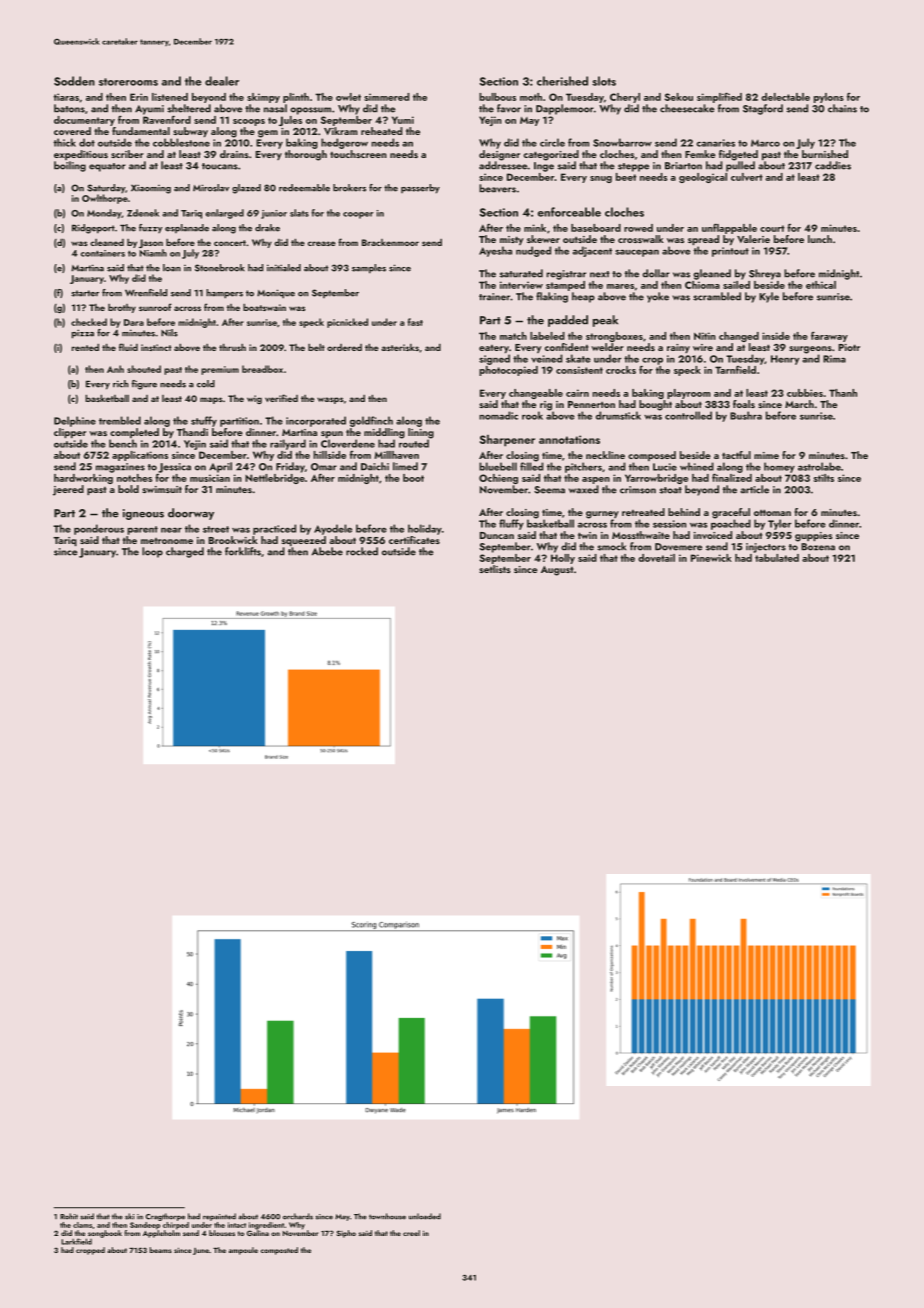 The height and width of the screenshot is (1308, 924). Describe the element at coordinates (833, 165) in the screenshot. I see `caddies` at that location.
